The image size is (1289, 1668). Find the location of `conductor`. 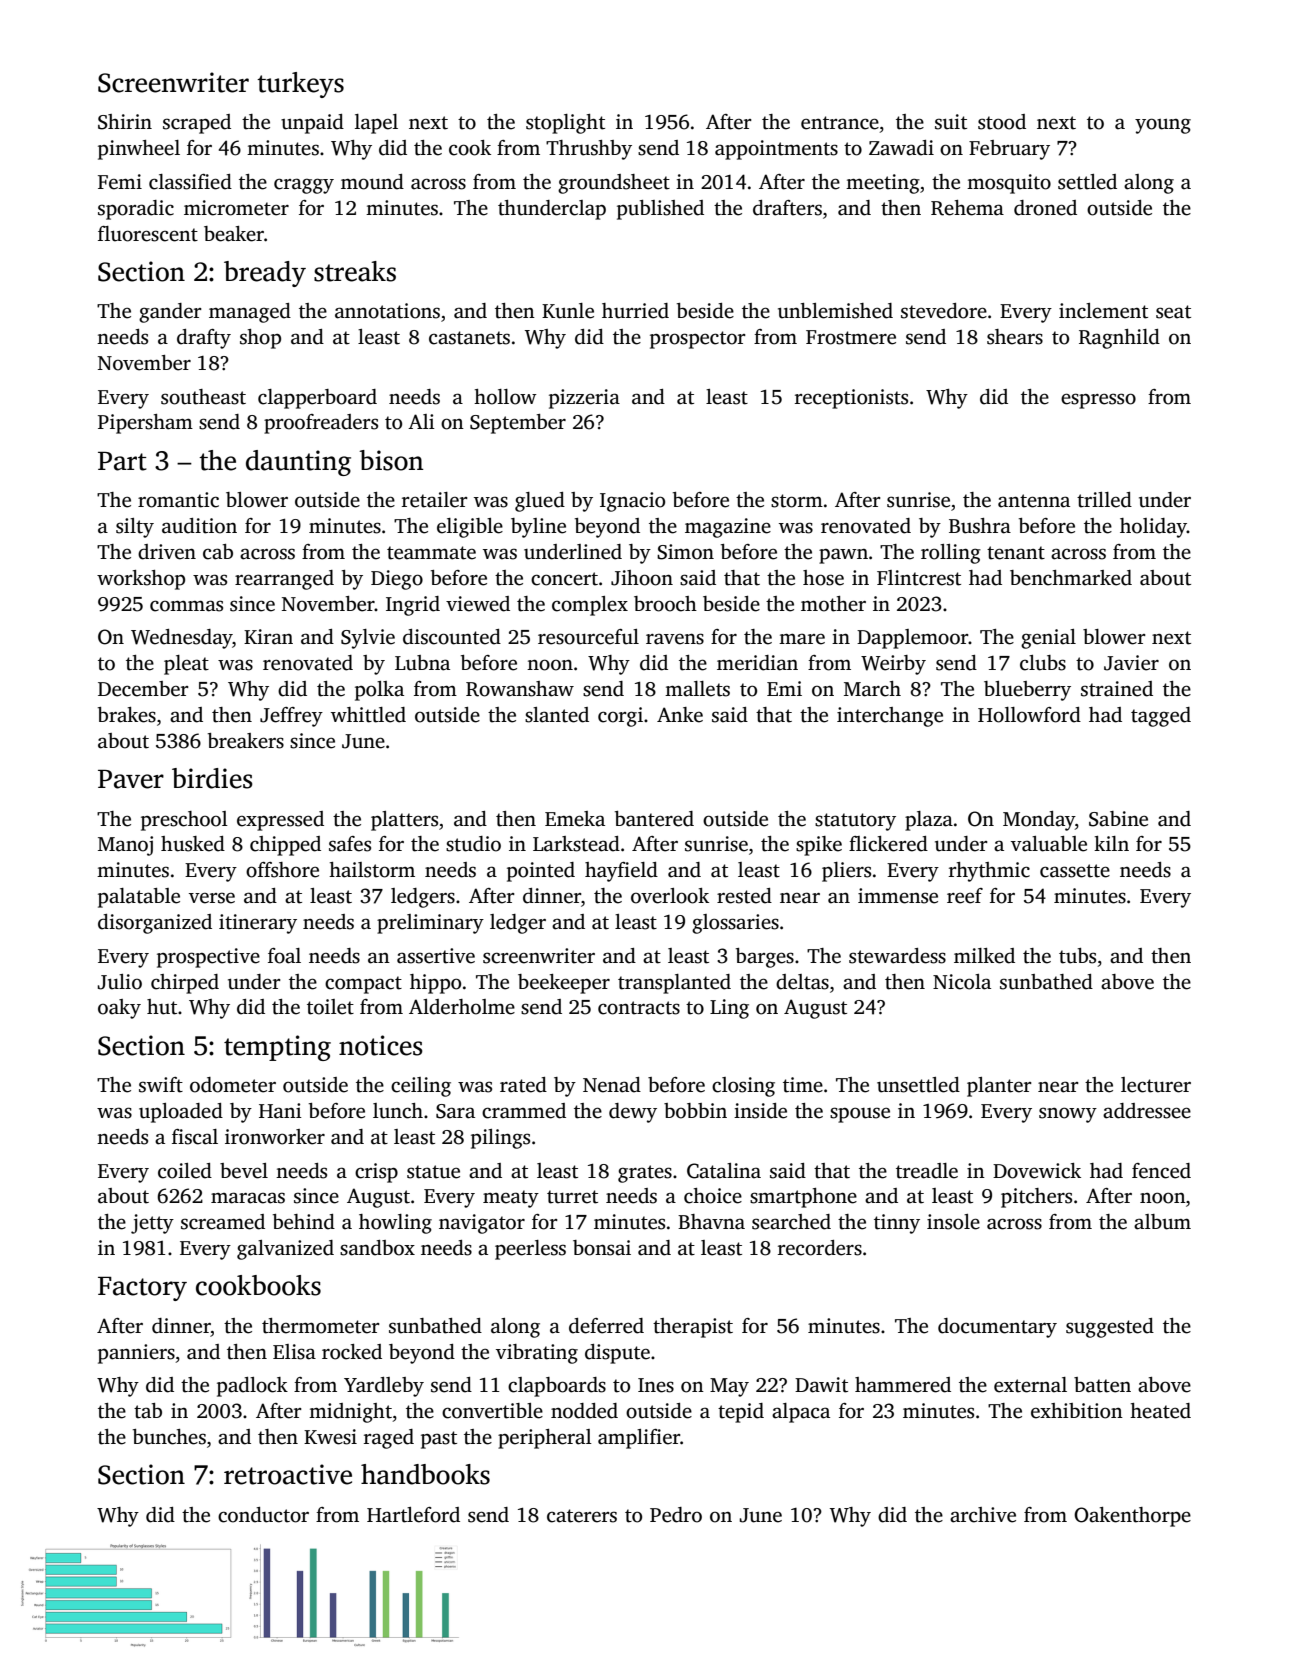

conductor is located at coordinates (263, 1515).
